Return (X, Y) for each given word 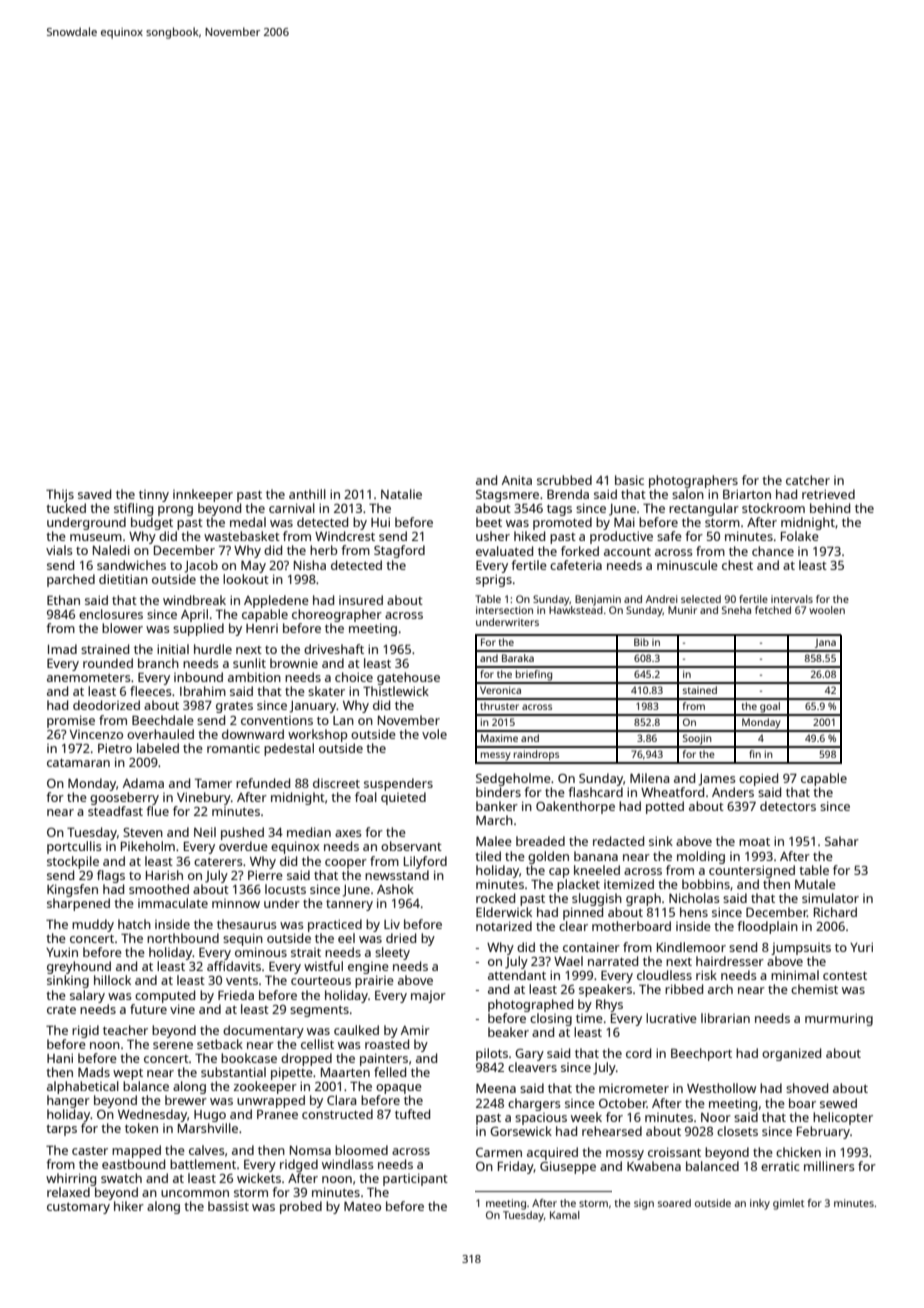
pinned (583, 913)
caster (90, 1151)
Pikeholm (148, 846)
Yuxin (62, 952)
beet (489, 522)
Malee (494, 841)
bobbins (706, 884)
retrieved (828, 494)
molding (701, 857)
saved (94, 494)
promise (71, 721)
